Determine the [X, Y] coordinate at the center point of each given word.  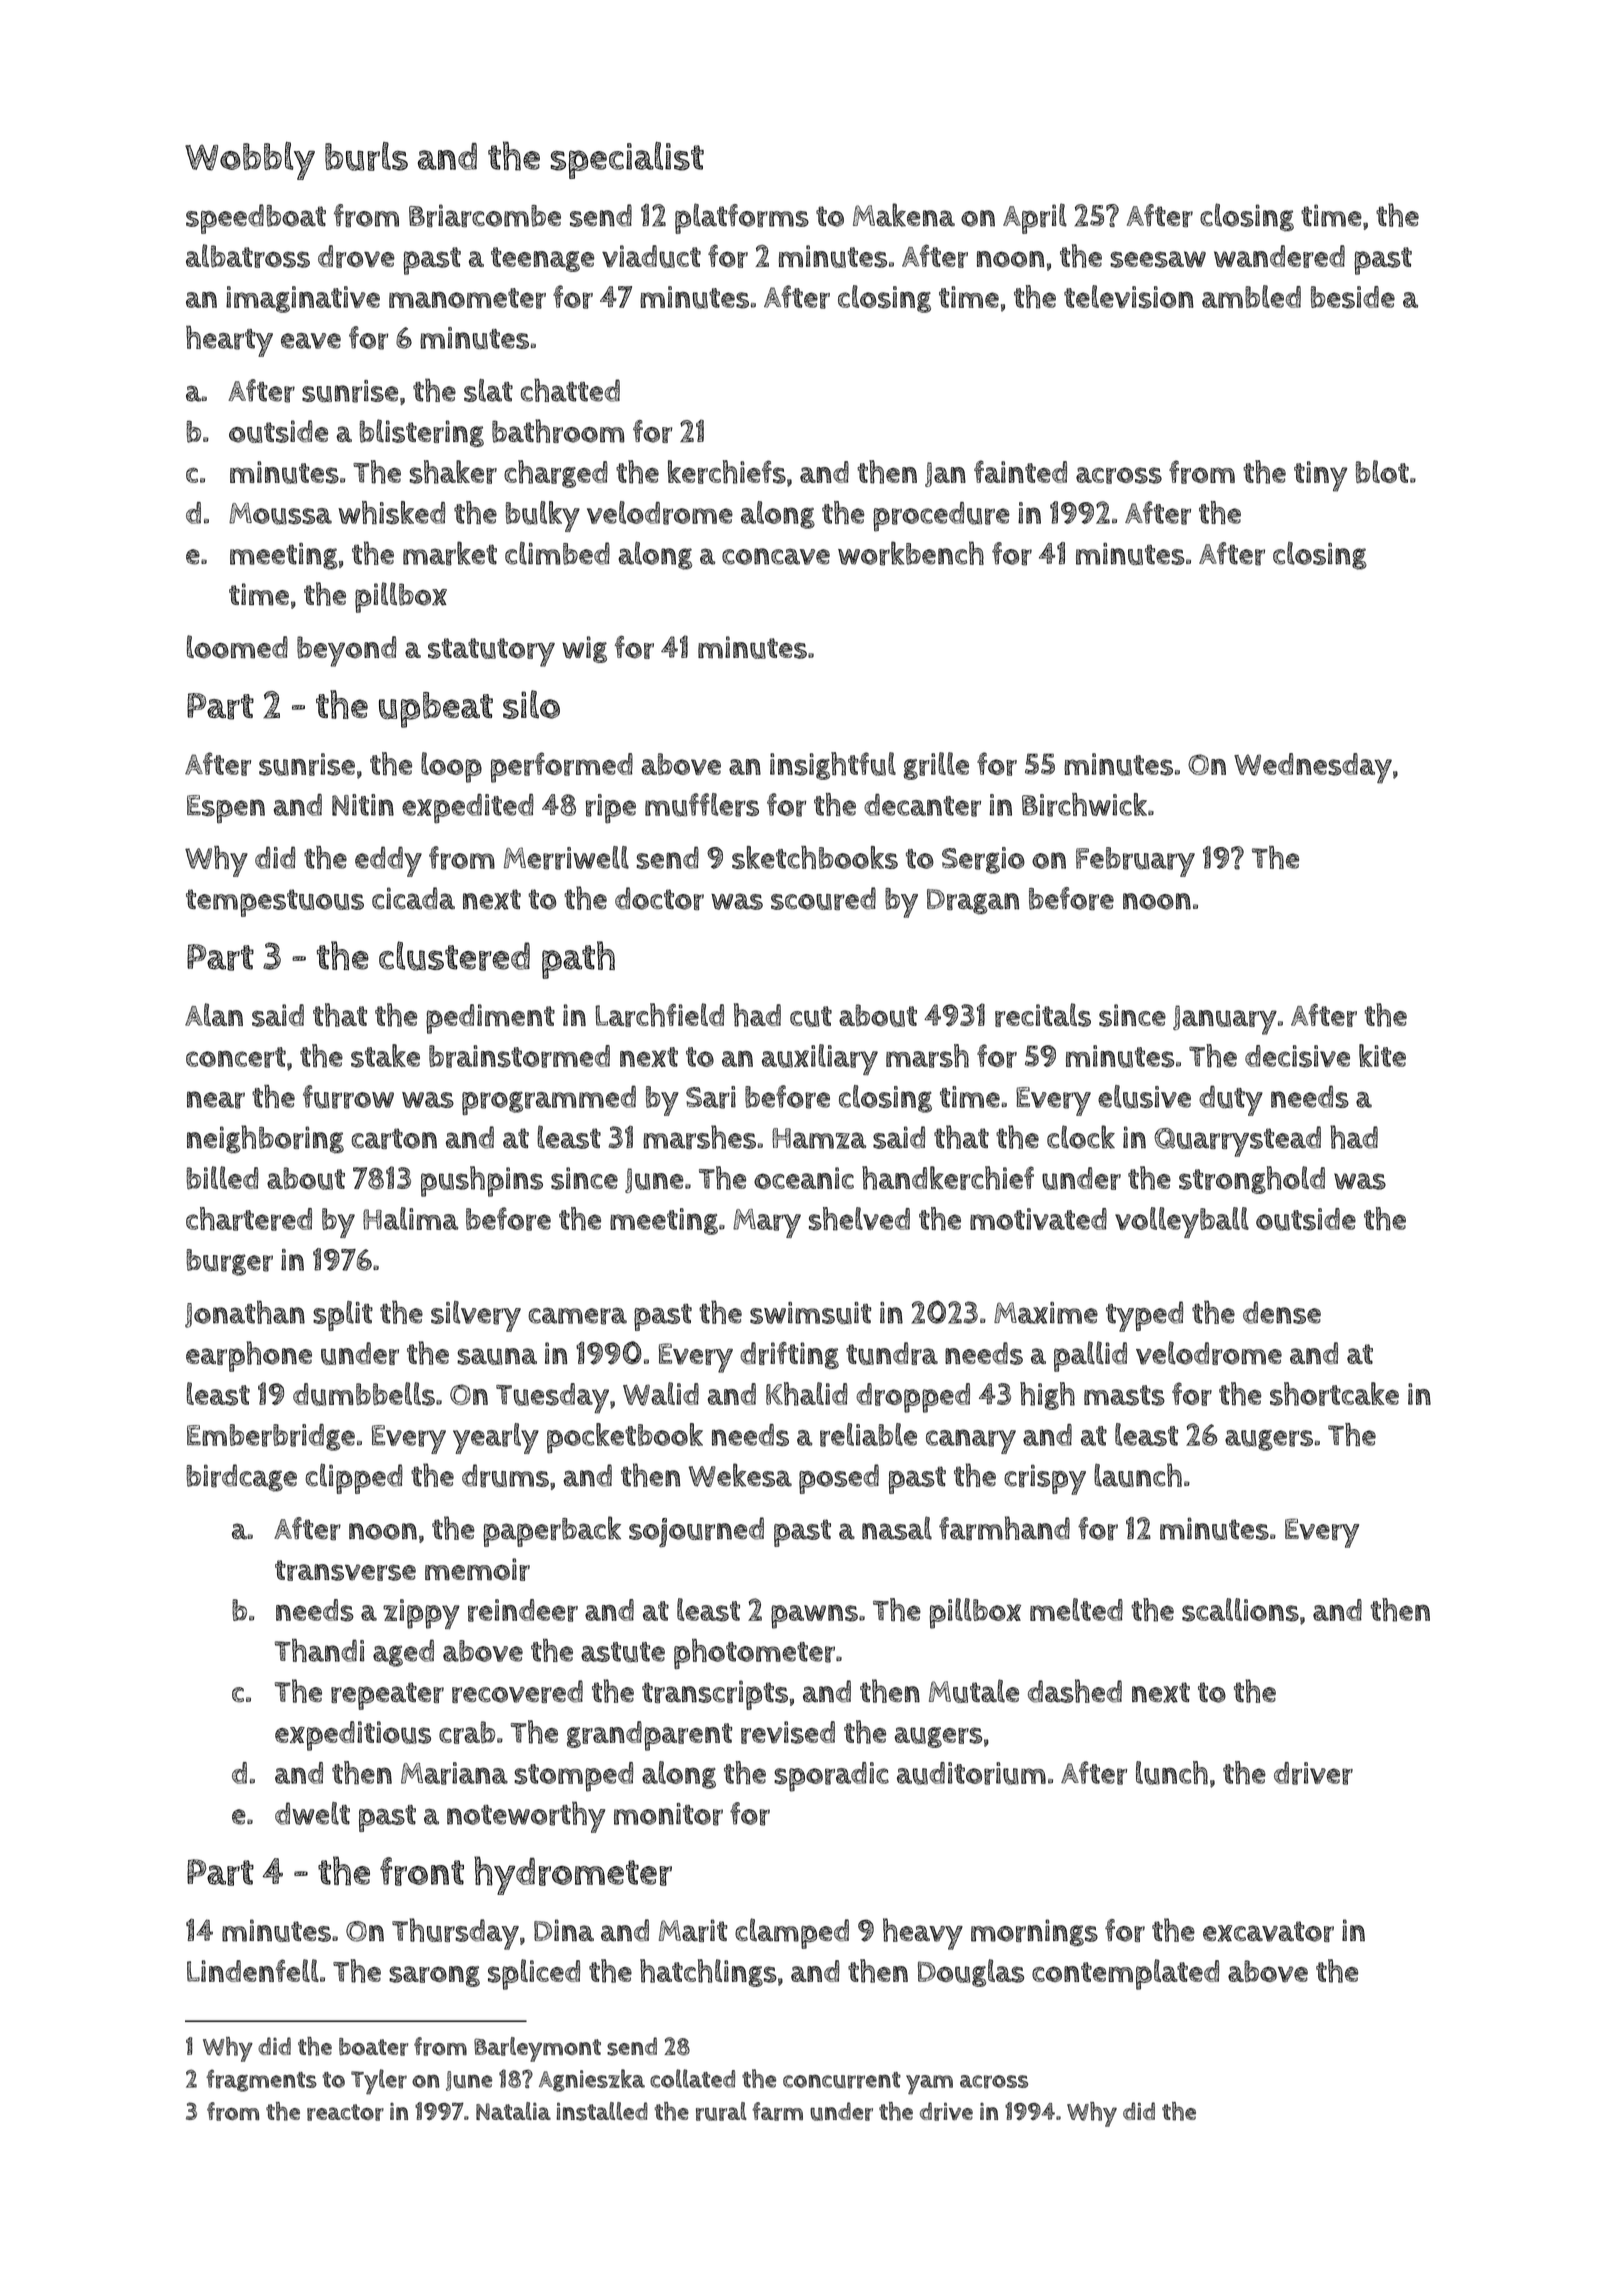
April [1035, 218]
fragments [261, 2080]
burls [366, 156]
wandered [1279, 256]
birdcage [241, 1478]
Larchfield [659, 1015]
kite [1382, 1055]
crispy [1045, 1479]
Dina [564, 1930]
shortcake [1334, 1394]
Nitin [363, 805]
